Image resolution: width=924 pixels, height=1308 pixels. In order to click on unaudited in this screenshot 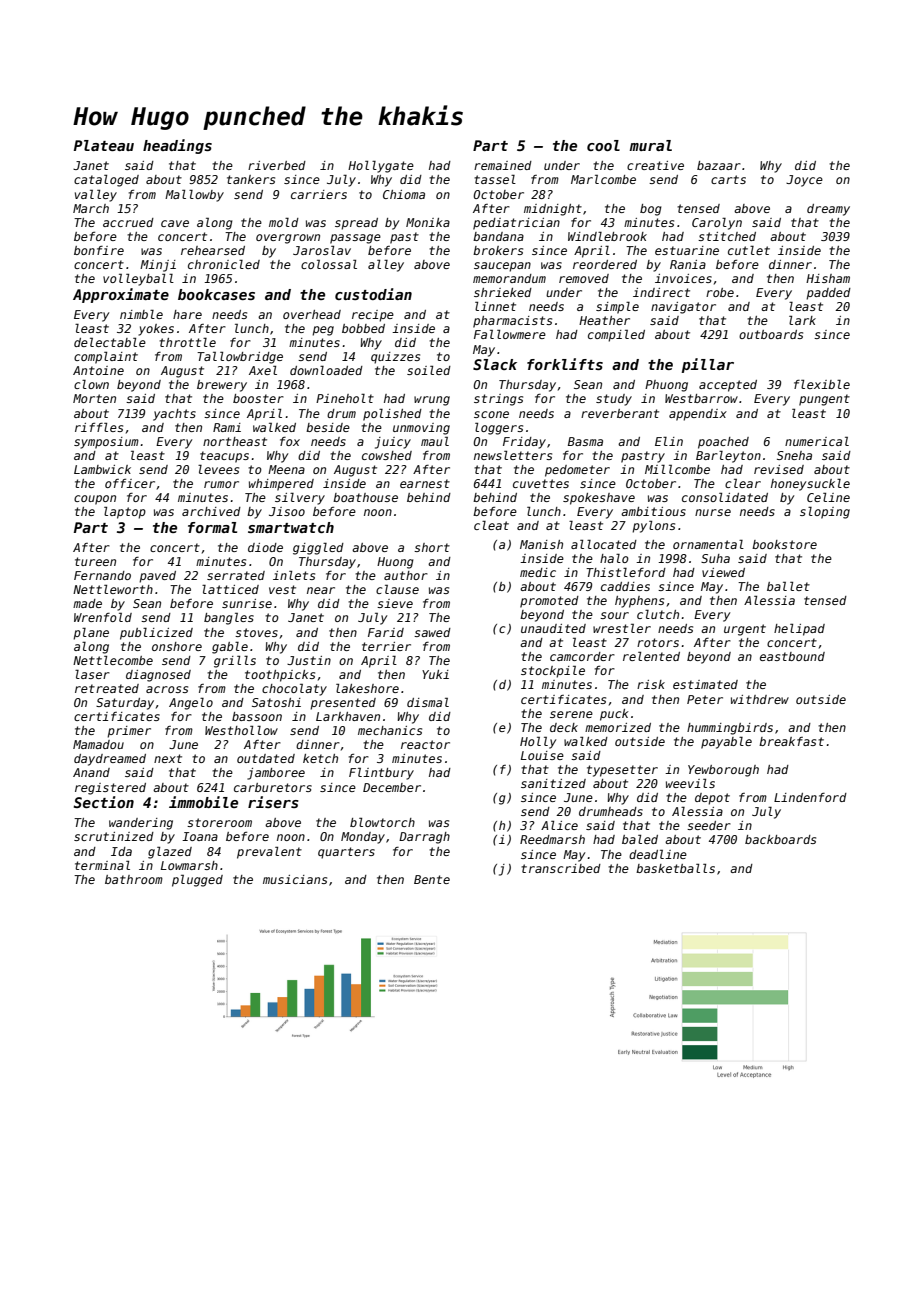, I will do `click(553, 628)`.
